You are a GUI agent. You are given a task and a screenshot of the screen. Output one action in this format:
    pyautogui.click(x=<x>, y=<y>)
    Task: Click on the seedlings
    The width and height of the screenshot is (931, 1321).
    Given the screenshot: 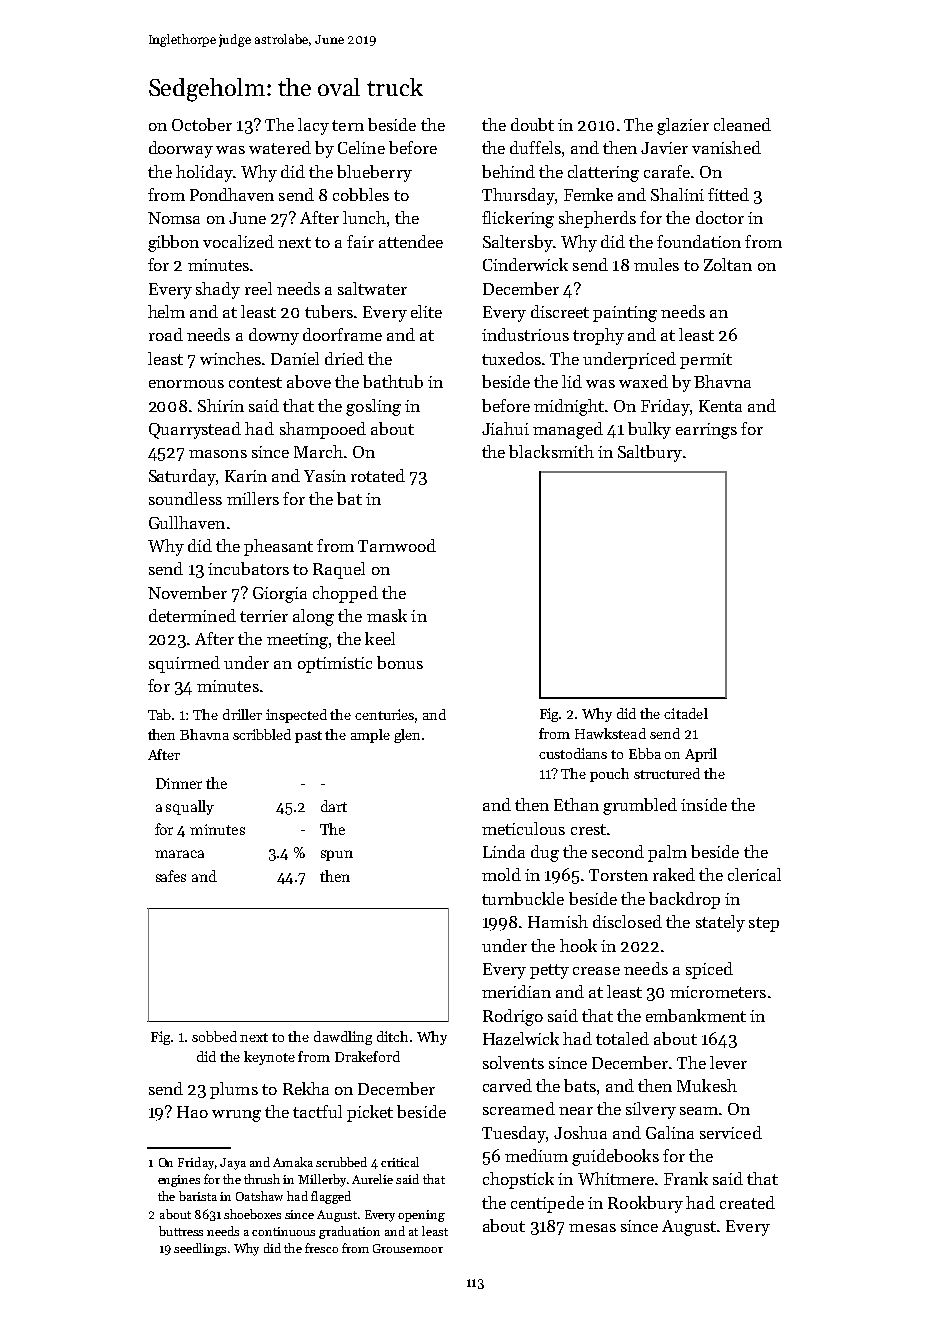 What is the action you would take?
    pyautogui.click(x=200, y=1249)
